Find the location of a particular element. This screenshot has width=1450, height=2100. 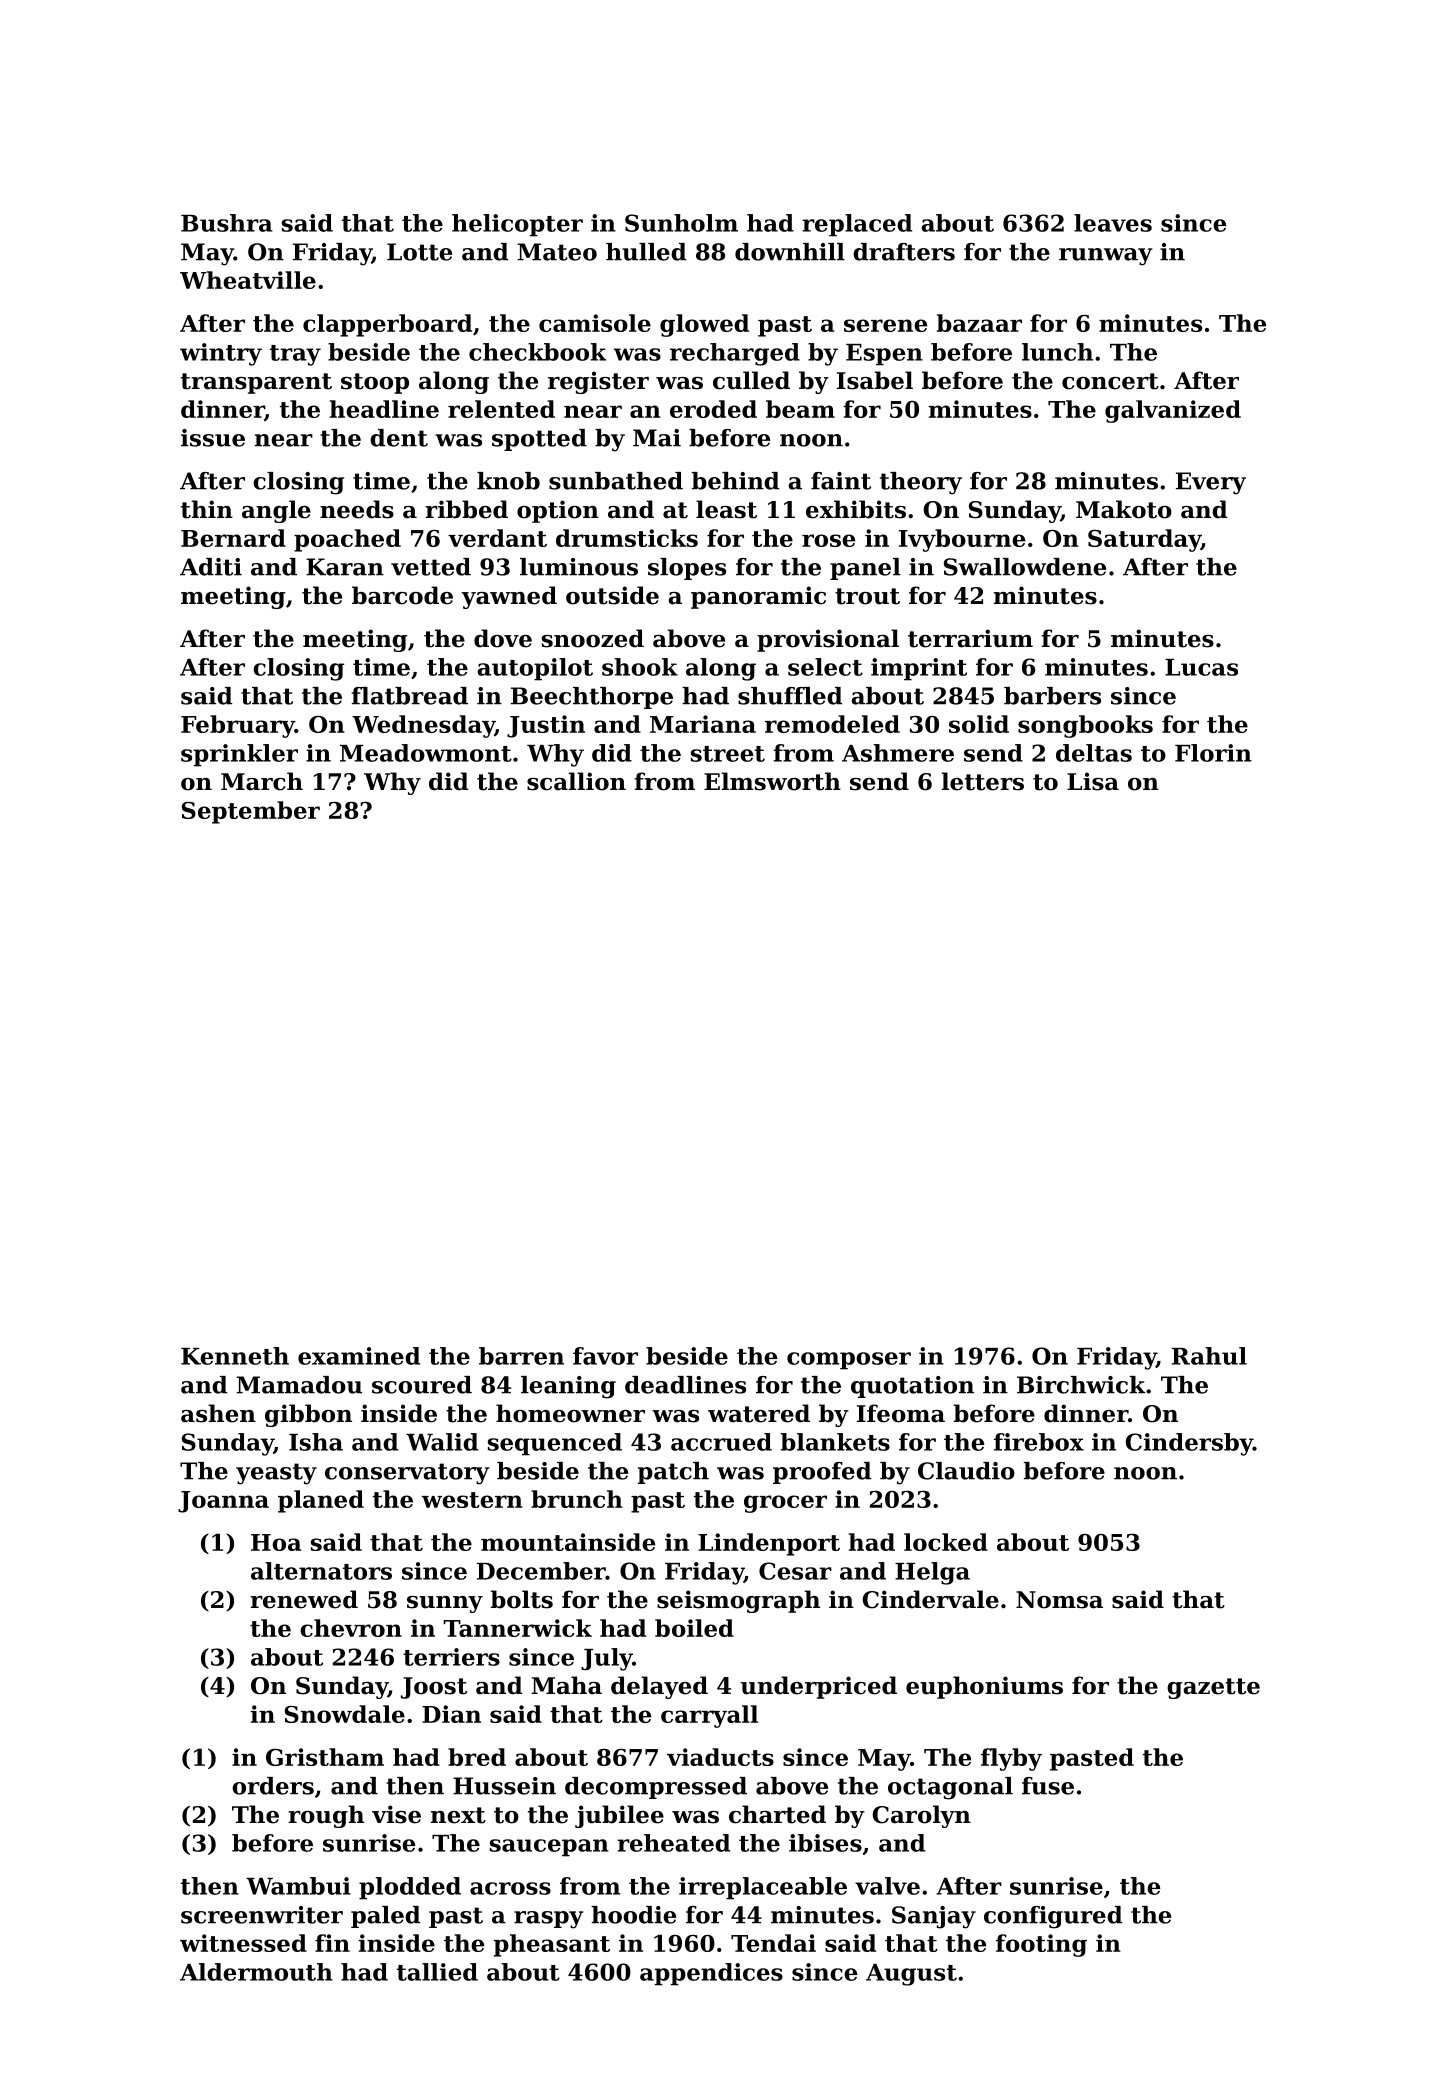

Wambui is located at coordinates (298, 1886).
